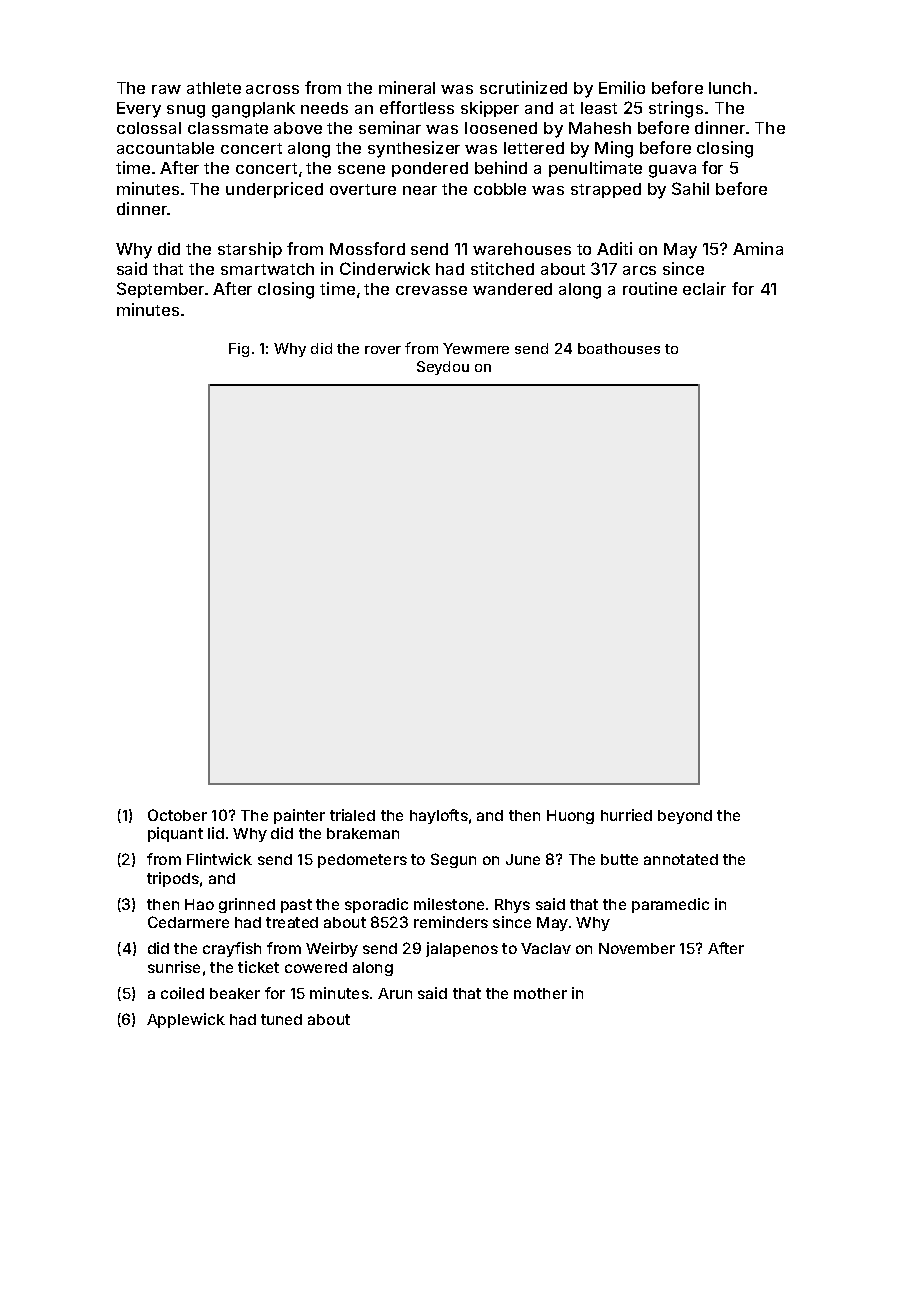 This screenshot has width=908, height=1316. Describe the element at coordinates (177, 815) in the screenshot. I see `October` at that location.
